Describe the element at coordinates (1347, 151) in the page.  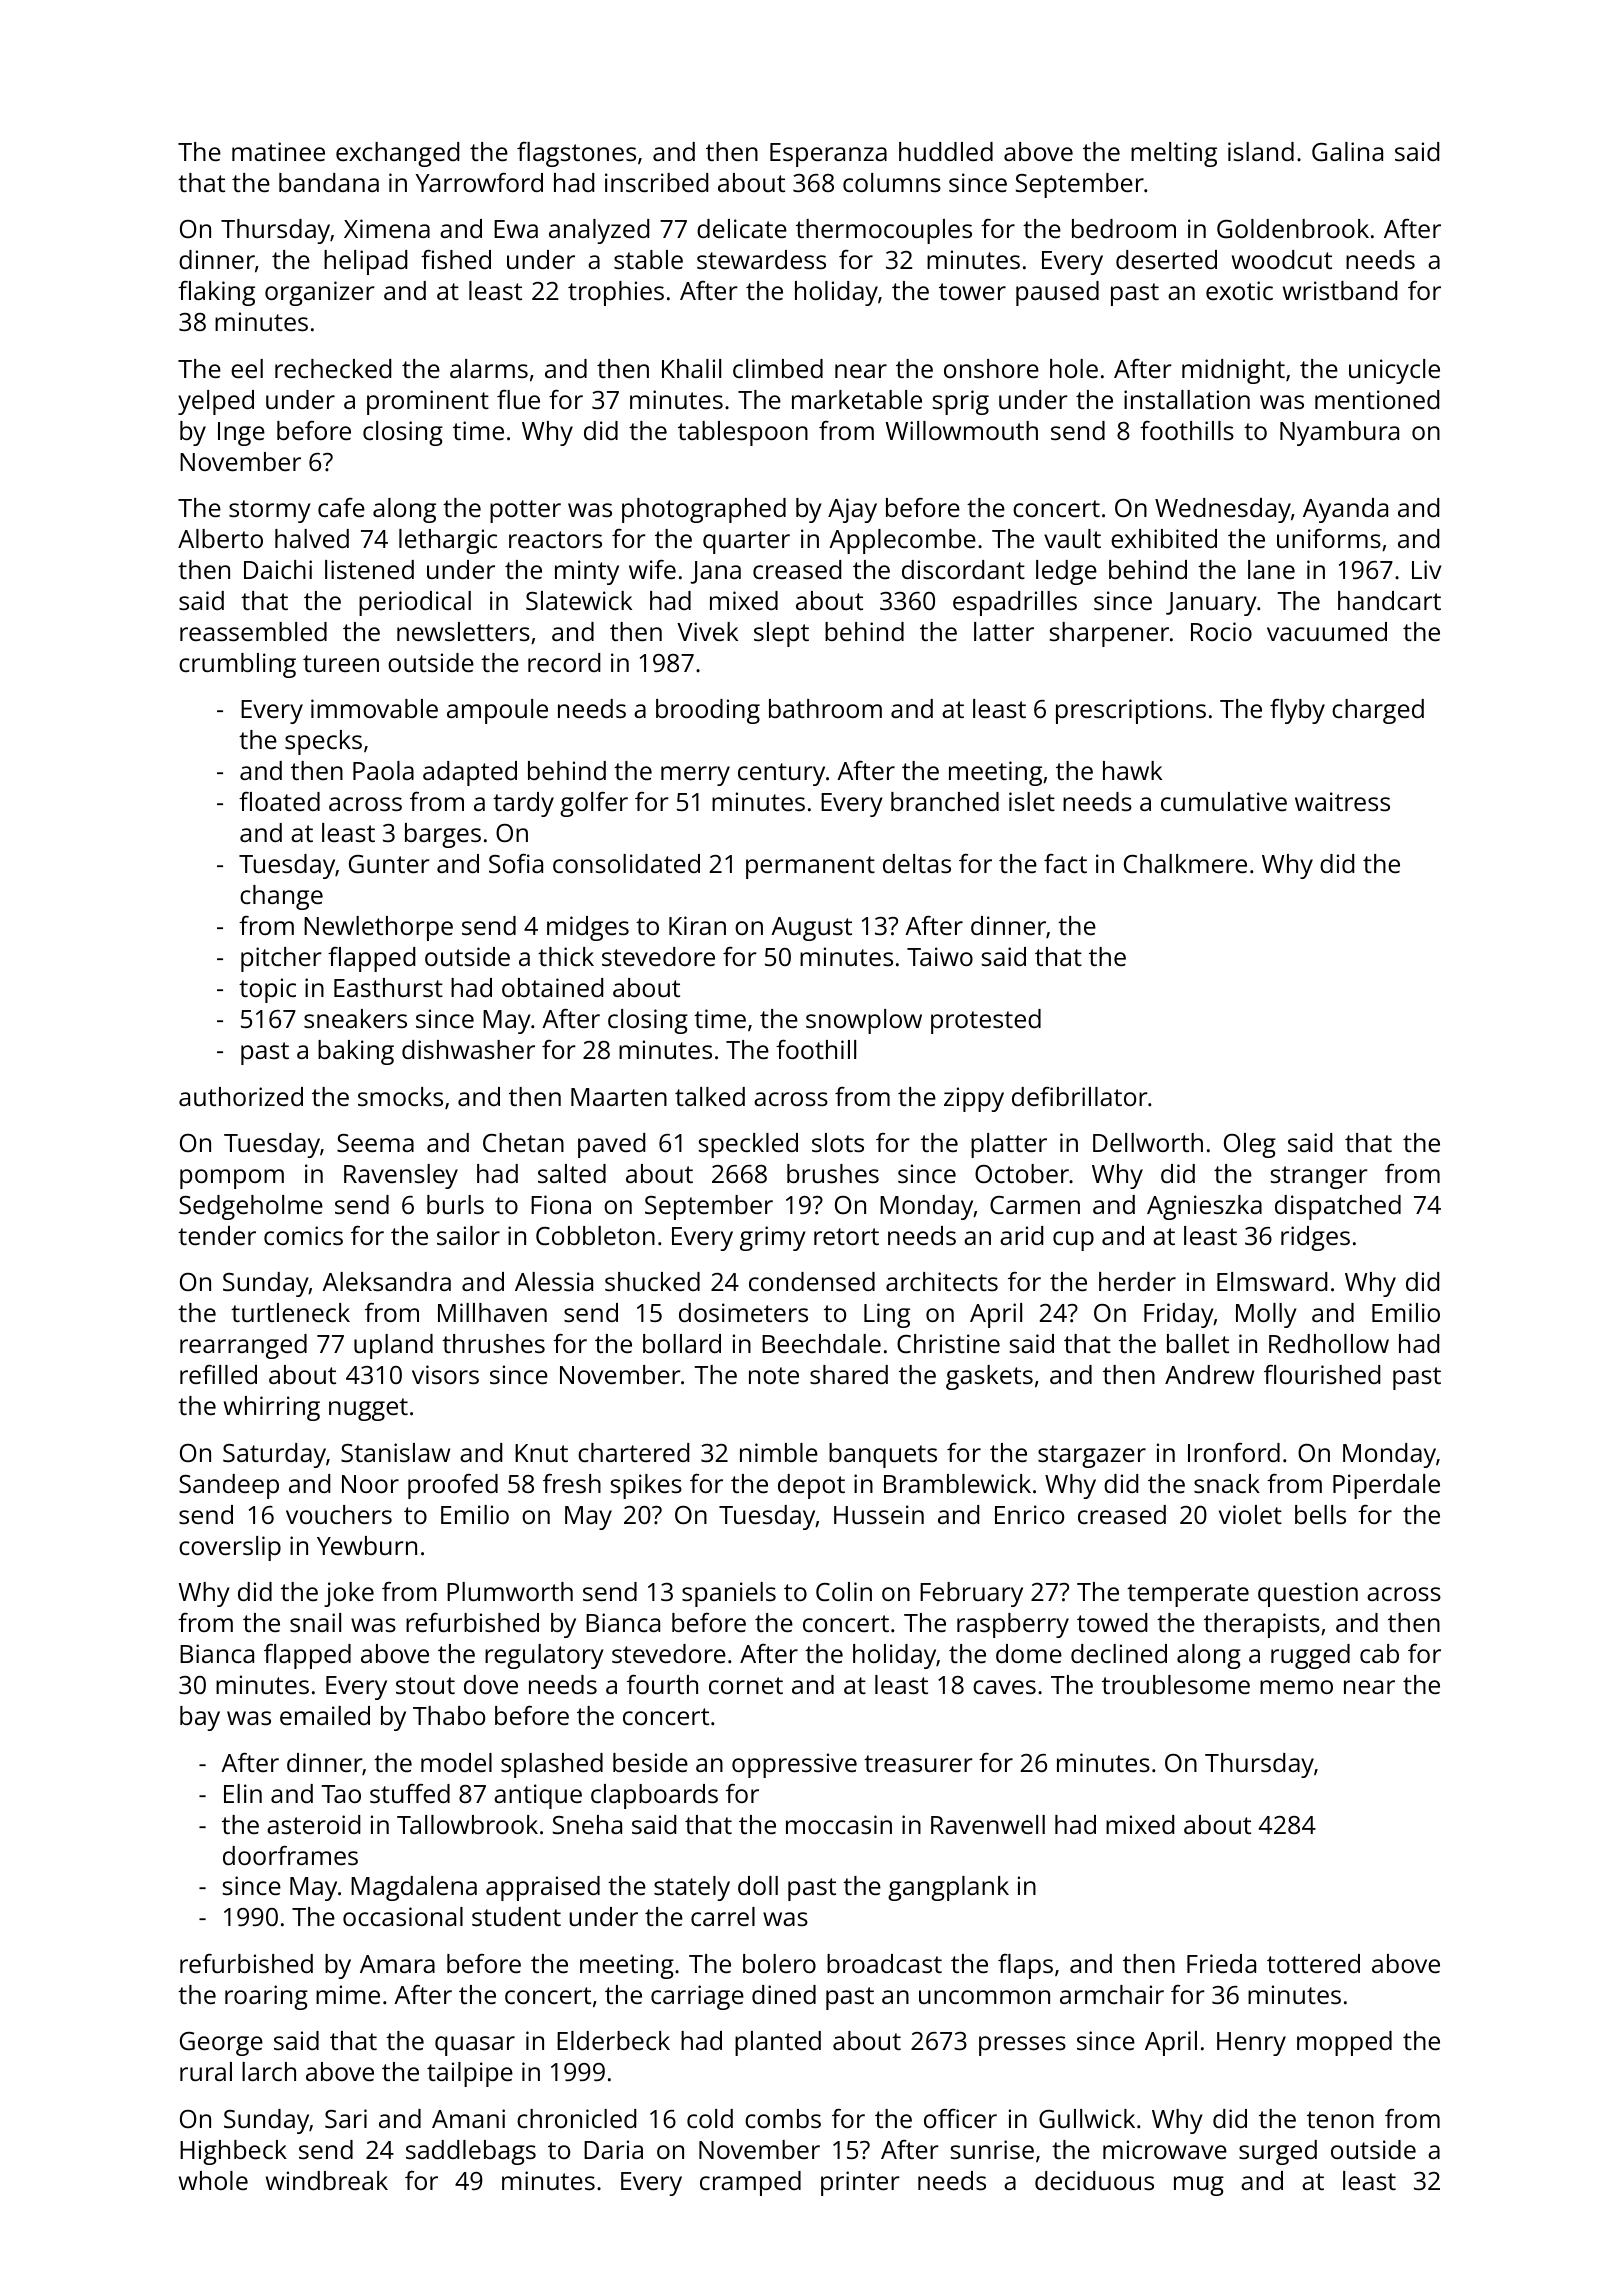
I see `Galina` at that location.
